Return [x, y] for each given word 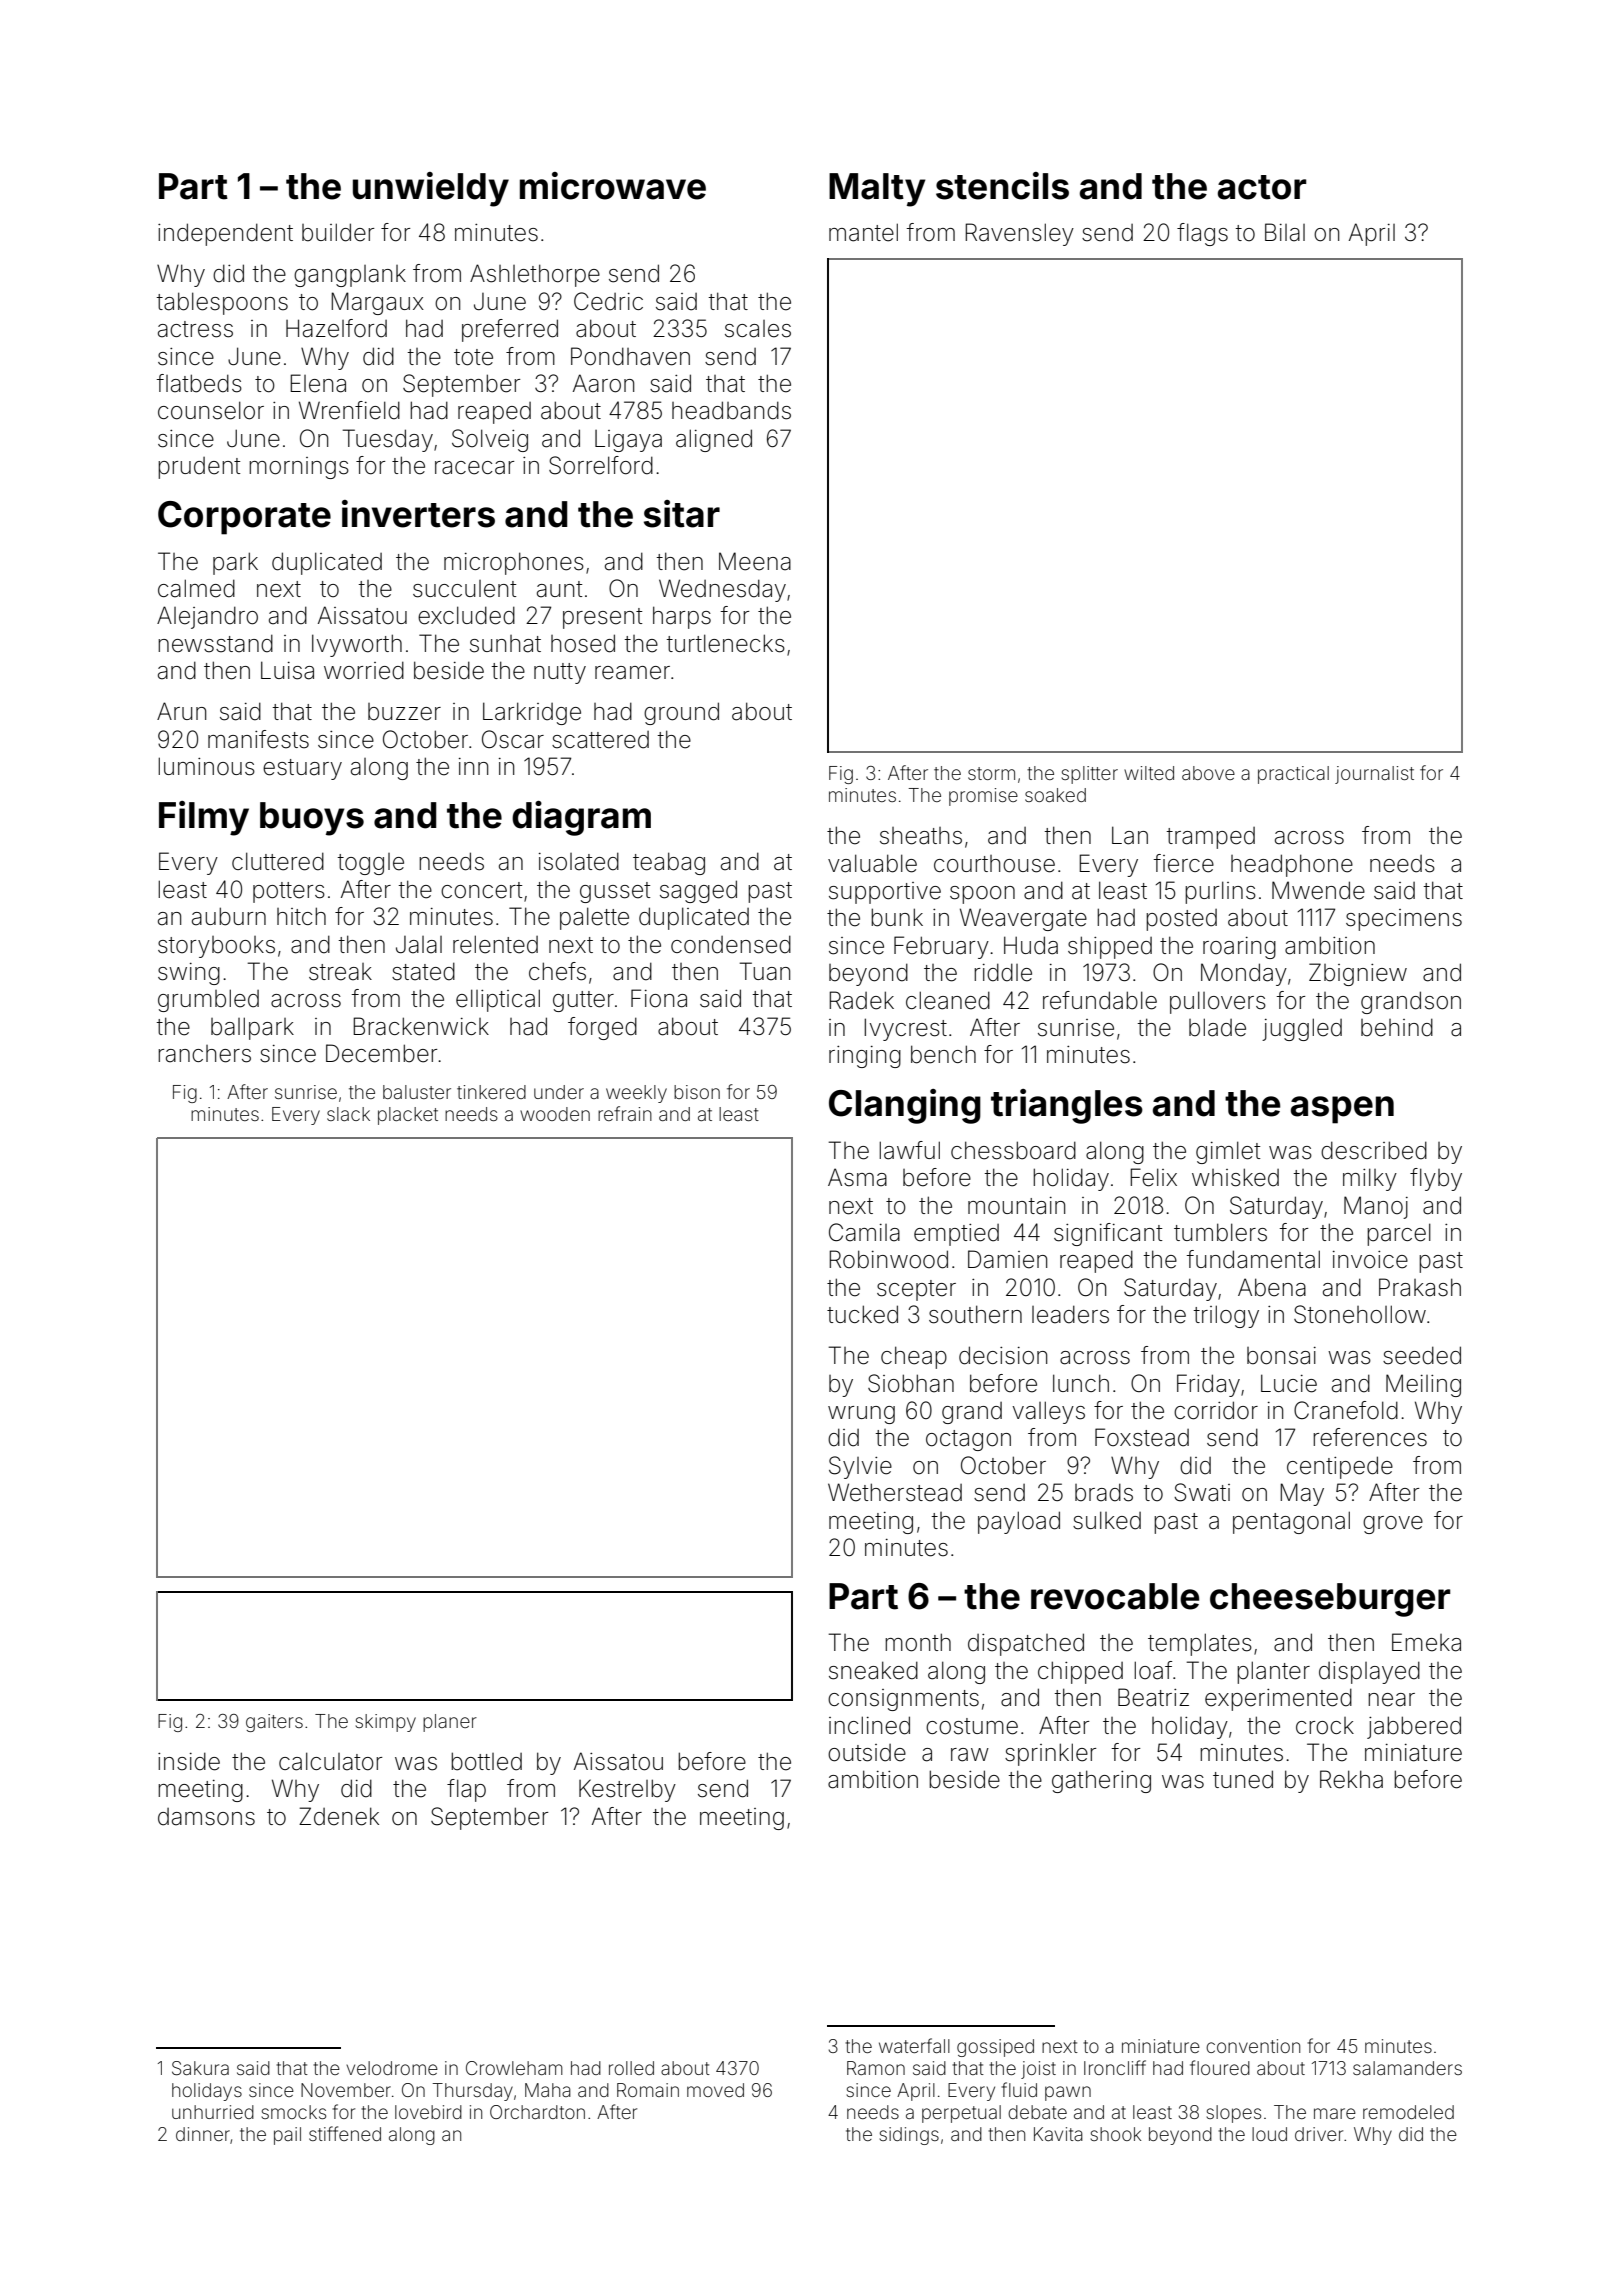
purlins [1220, 892]
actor [1262, 187]
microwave [613, 186]
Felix [1153, 1177]
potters [289, 892]
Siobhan [911, 1383]
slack [348, 1114]
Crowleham [514, 2068]
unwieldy [431, 189]
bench [943, 1054]
